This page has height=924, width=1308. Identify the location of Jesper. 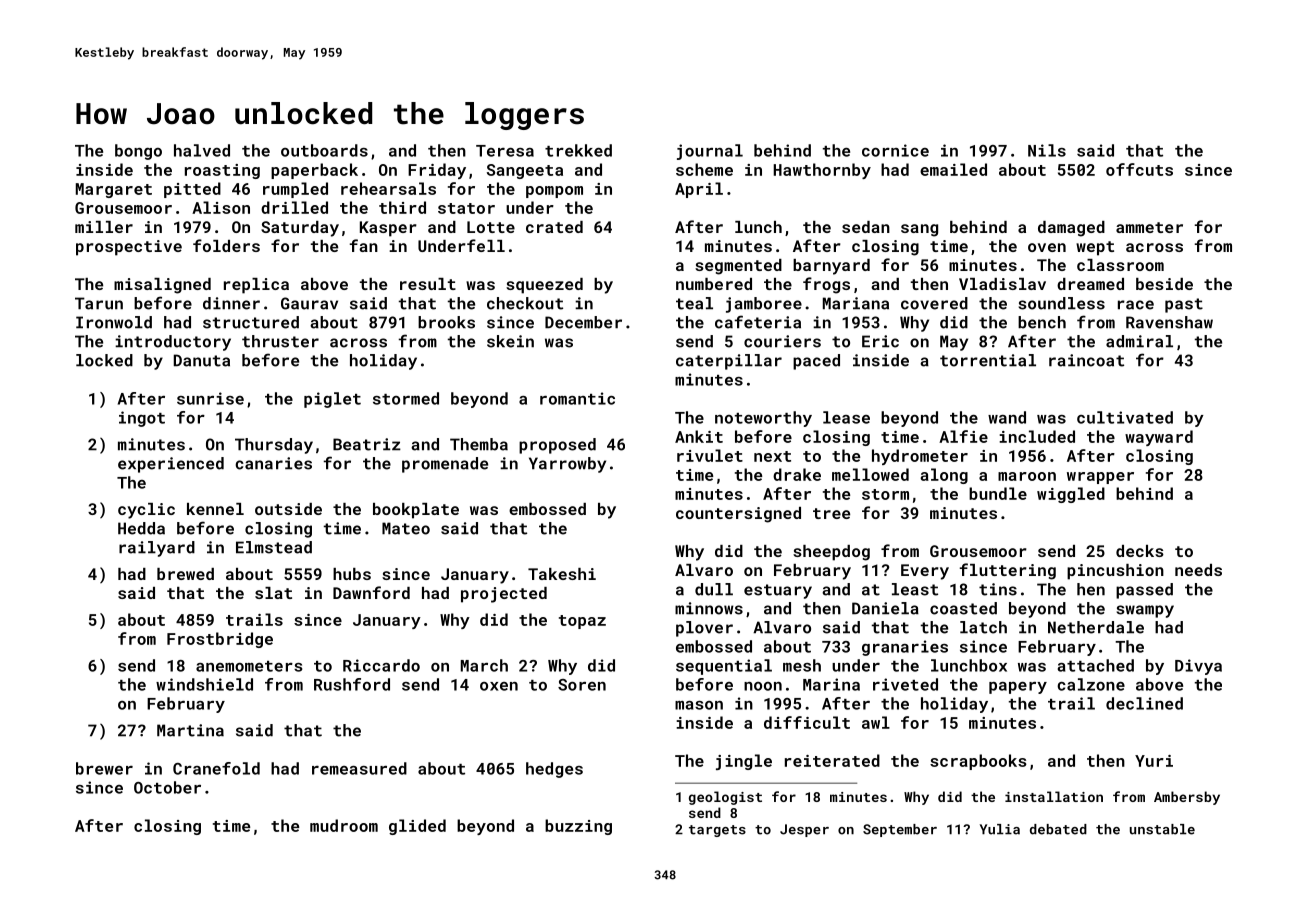
(804, 830).
